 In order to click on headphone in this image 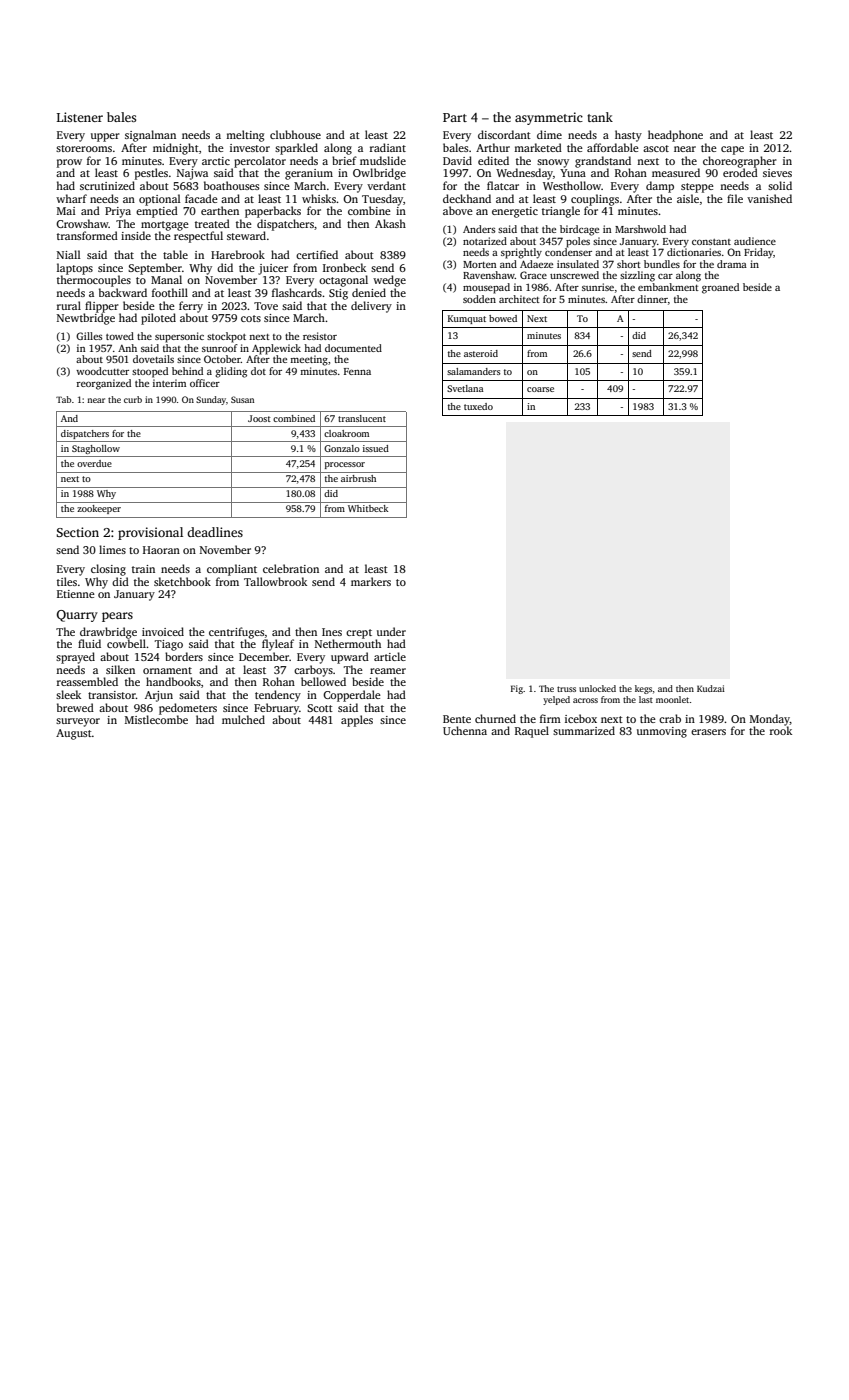, I will do `click(675, 136)`.
